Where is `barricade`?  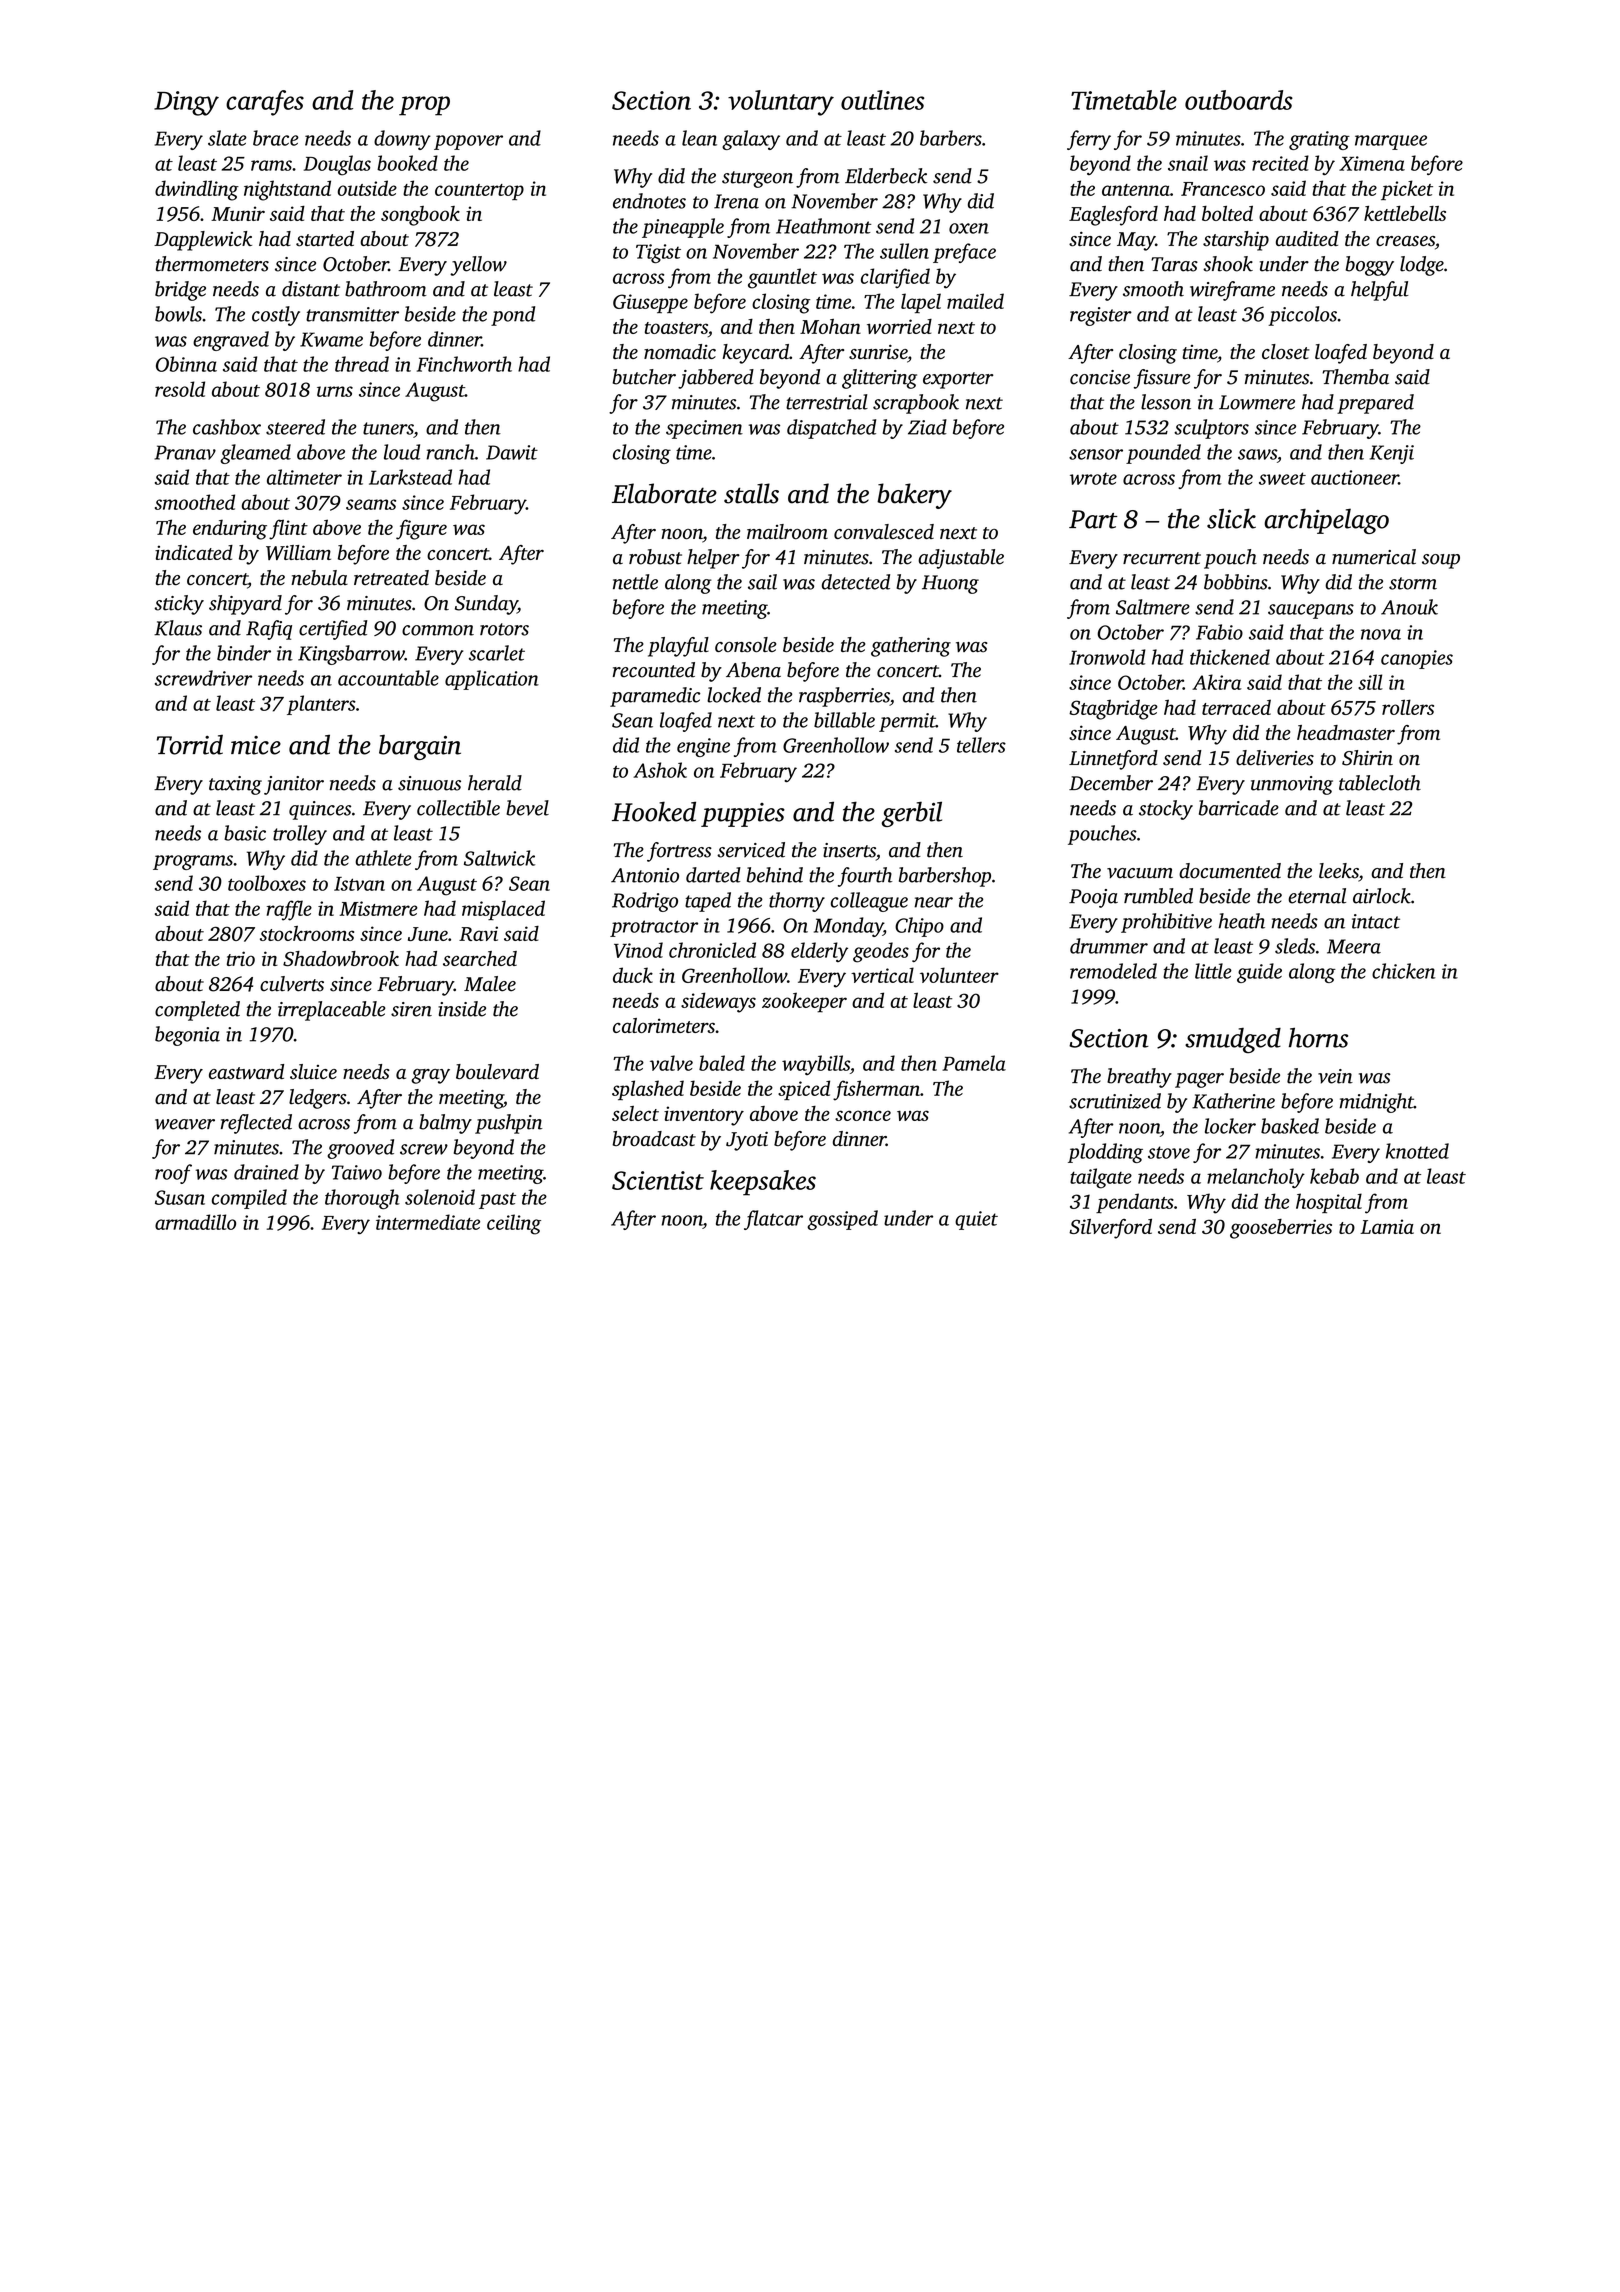 barricade is located at coordinates (1239, 808).
